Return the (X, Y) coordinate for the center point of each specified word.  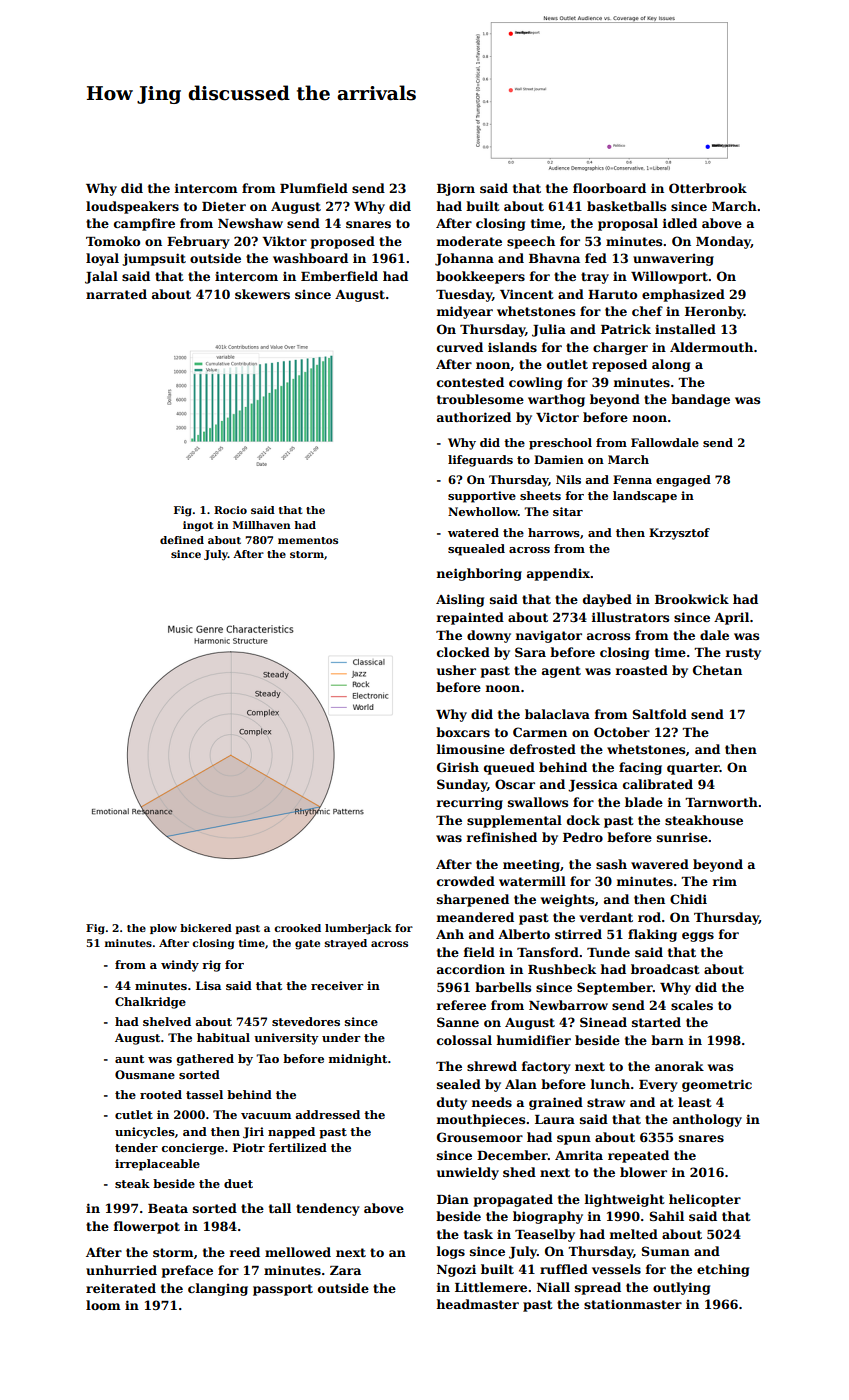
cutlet (134, 1114)
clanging (218, 1289)
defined (182, 540)
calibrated (658, 784)
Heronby (714, 312)
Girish (458, 767)
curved (460, 347)
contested (470, 382)
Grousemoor (480, 1137)
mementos (308, 540)
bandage (700, 400)
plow (163, 929)
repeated (638, 1156)
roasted (642, 670)
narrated (116, 294)
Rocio (230, 510)
